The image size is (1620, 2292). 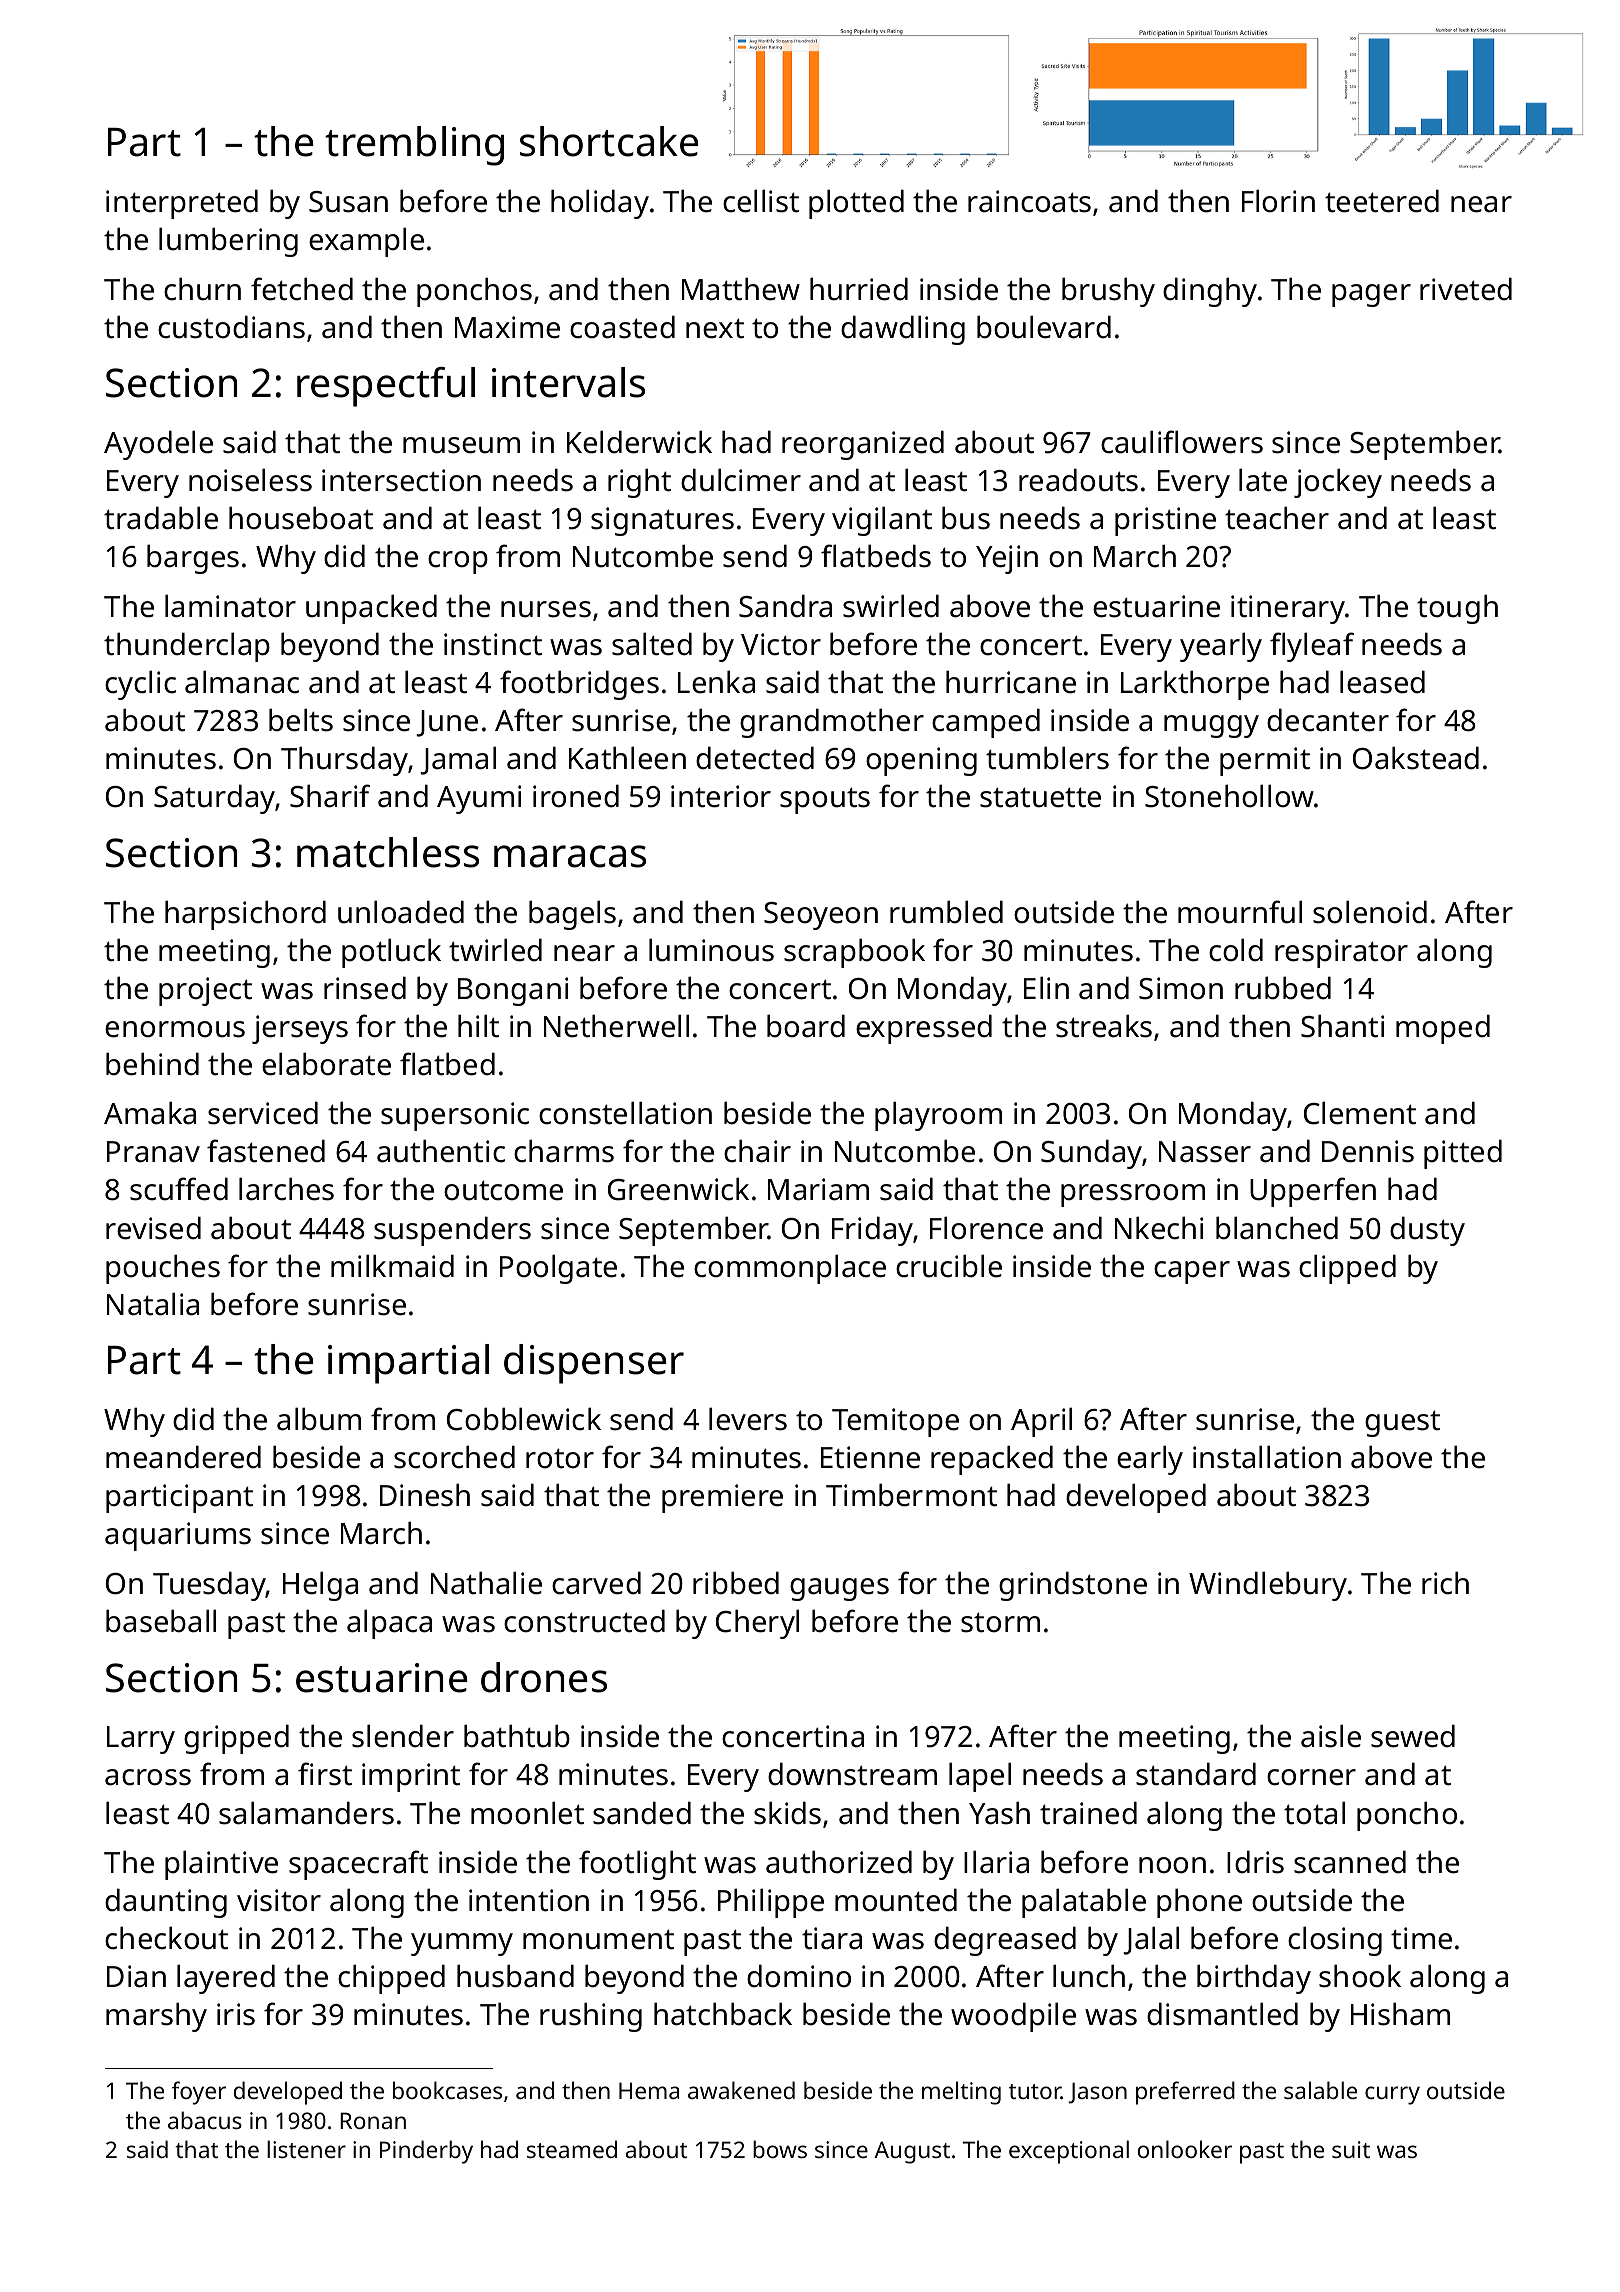 What do you see at coordinates (1457, 609) in the page?
I see `tough` at bounding box center [1457, 609].
